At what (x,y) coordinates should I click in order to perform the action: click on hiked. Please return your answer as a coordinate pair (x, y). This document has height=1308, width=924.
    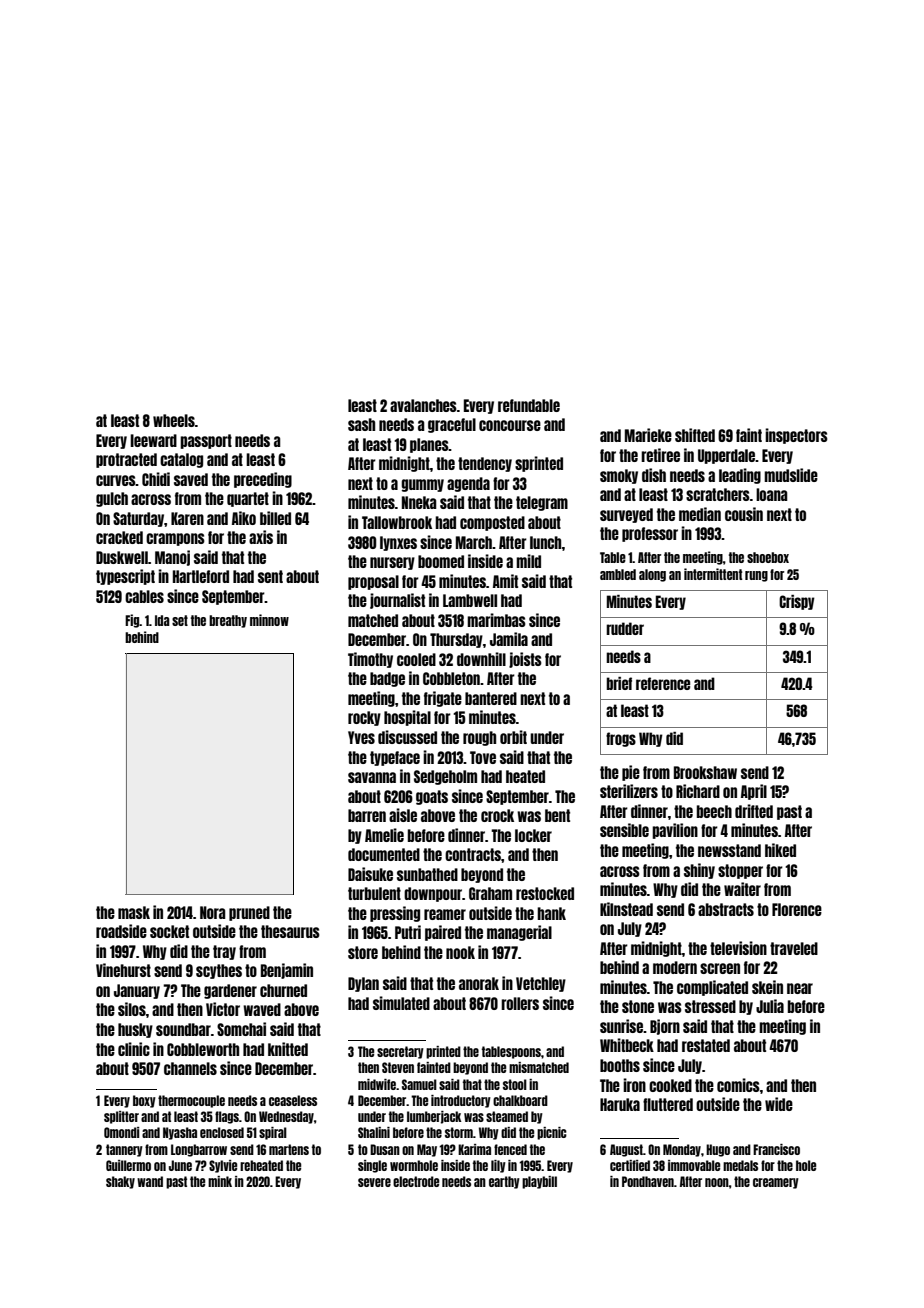
    Looking at the image, I should click on (780, 850).
